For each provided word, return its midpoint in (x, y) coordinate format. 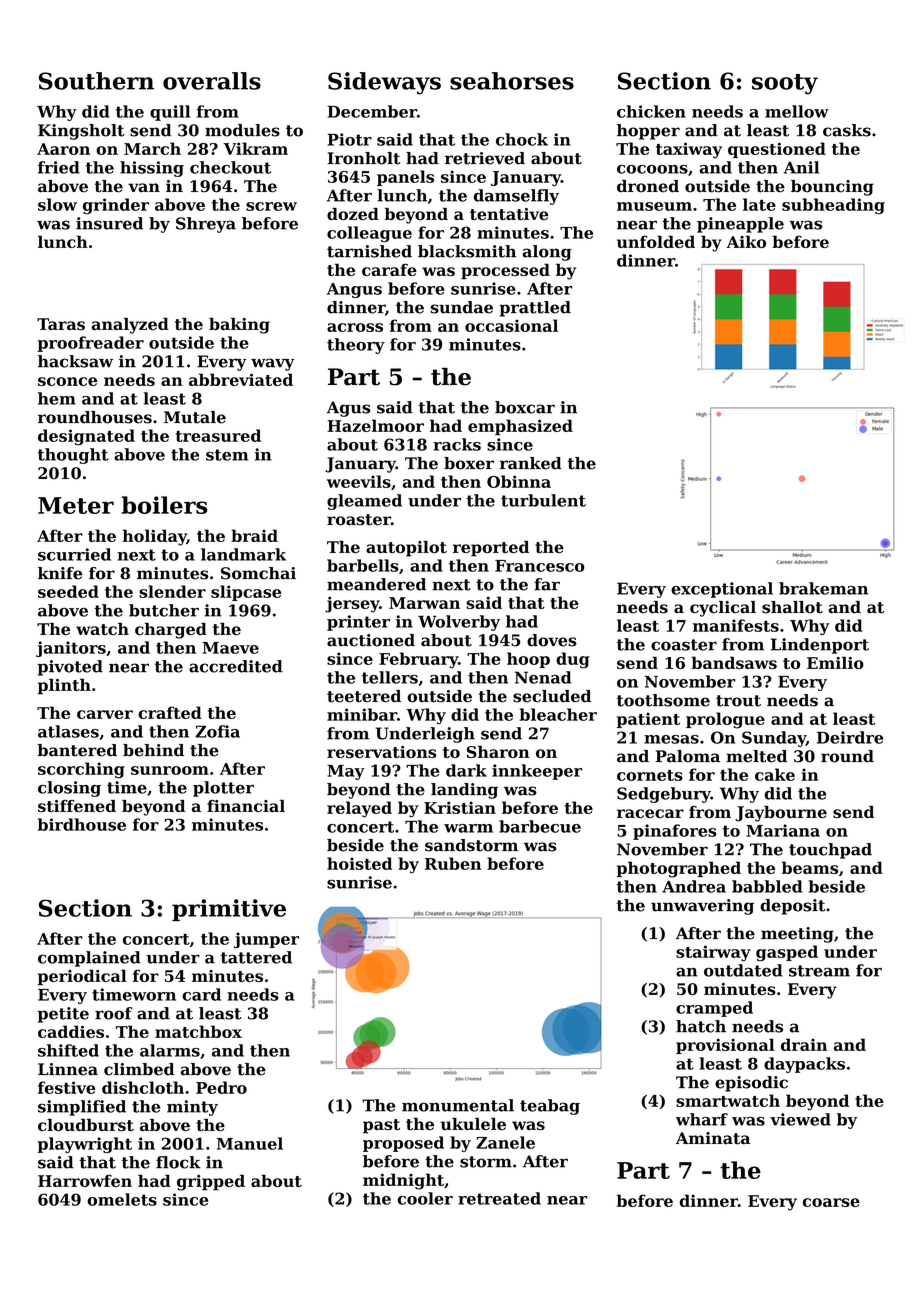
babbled (767, 886)
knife (60, 573)
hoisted (359, 863)
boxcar (525, 407)
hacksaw (75, 361)
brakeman (823, 588)
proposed (403, 1144)
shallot (792, 607)
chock (522, 139)
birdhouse (82, 824)
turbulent (543, 500)
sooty (785, 84)
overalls (212, 81)
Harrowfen (85, 1180)
